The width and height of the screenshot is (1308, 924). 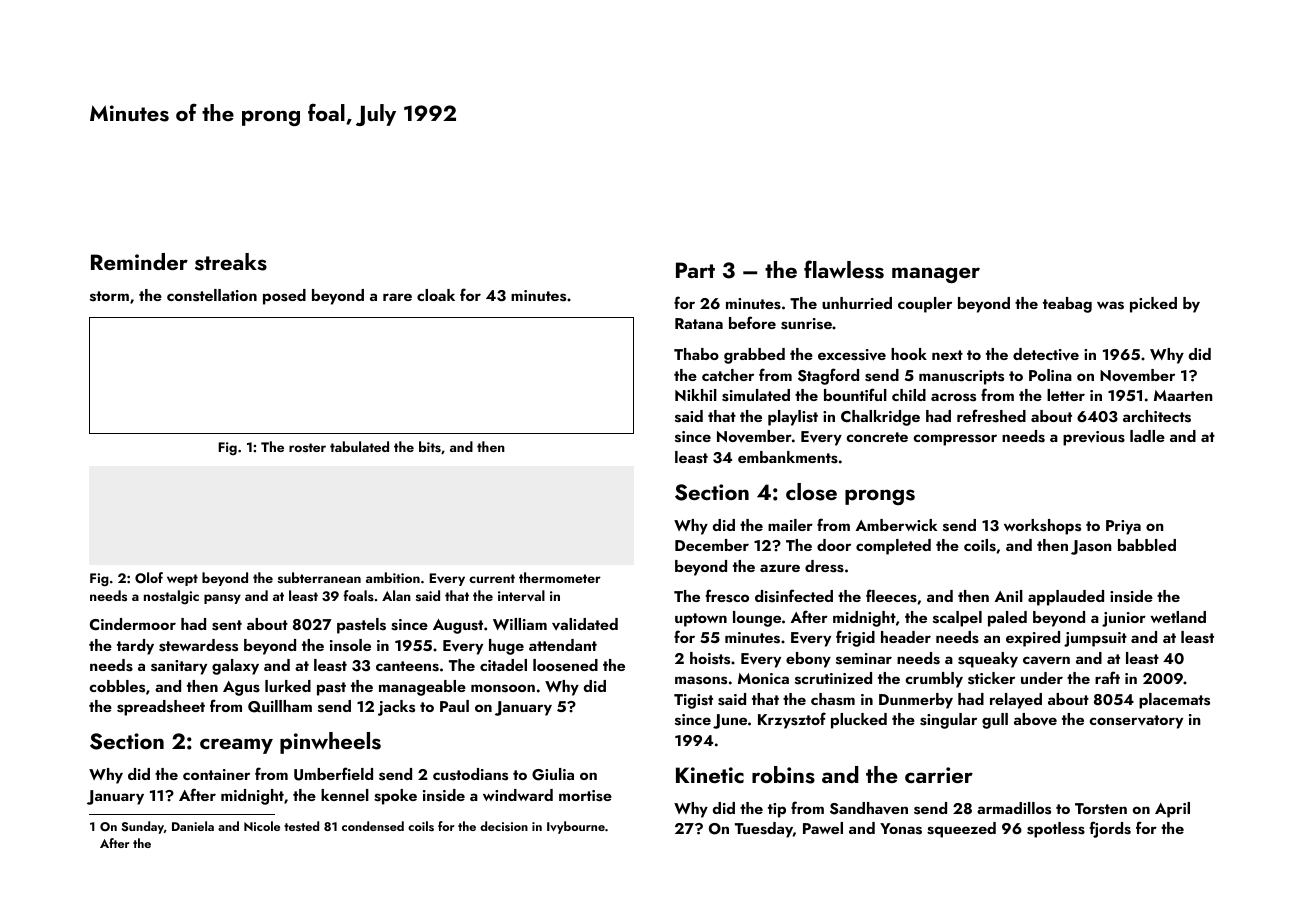 What do you see at coordinates (844, 269) in the screenshot?
I see `flawless` at bounding box center [844, 269].
